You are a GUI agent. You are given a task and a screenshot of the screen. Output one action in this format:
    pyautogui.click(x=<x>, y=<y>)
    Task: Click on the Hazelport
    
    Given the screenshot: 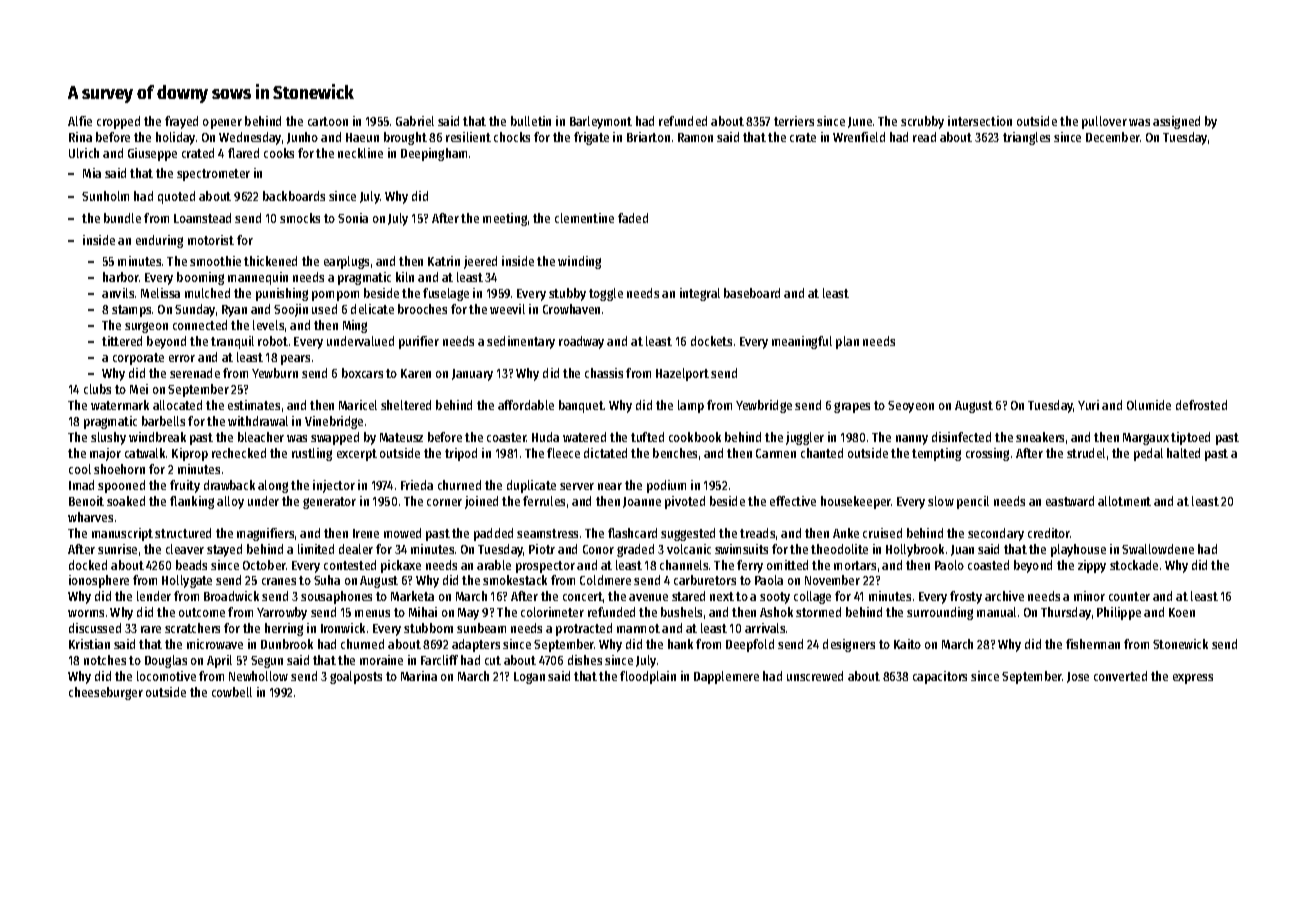 What is the action you would take?
    pyautogui.click(x=682, y=374)
